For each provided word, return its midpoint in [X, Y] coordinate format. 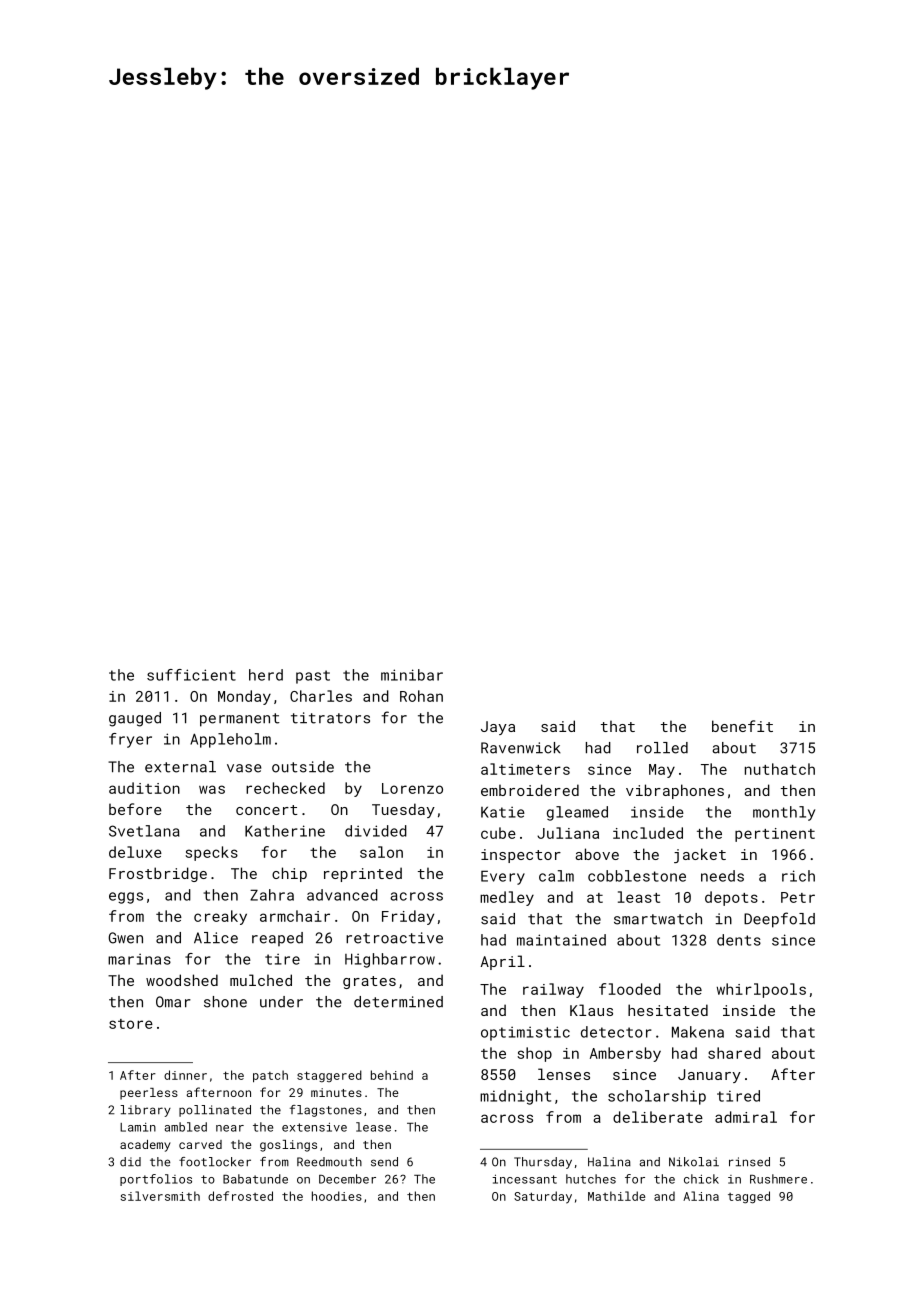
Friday [408, 917]
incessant [524, 1179]
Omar [173, 1002]
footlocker [215, 1162]
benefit [742, 726]
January [709, 1076]
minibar [412, 675]
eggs [126, 898]
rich [798, 876]
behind [392, 1075]
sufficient [191, 675]
